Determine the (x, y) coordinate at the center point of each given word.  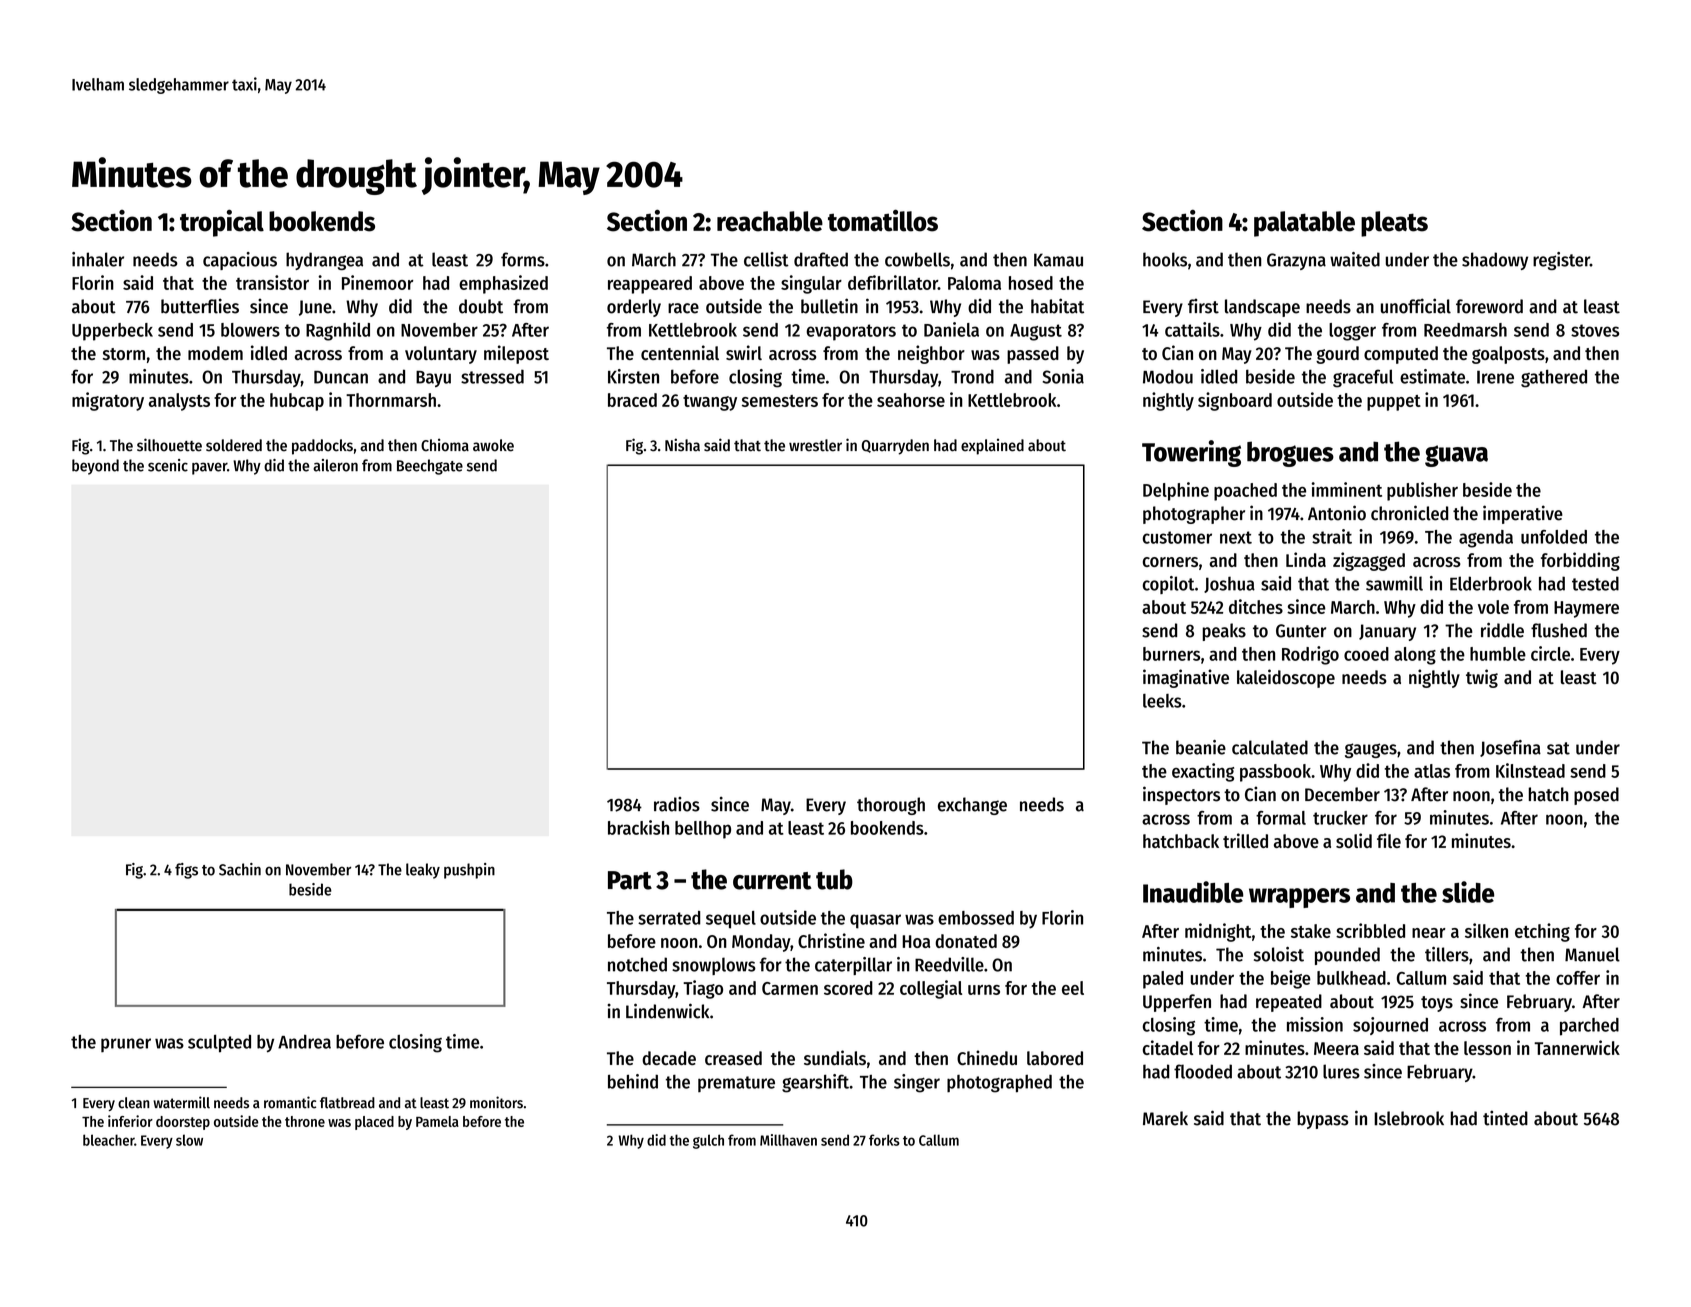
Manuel (1592, 954)
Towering (1191, 453)
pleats (1394, 224)
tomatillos (883, 220)
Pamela (437, 1121)
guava (1456, 456)
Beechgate (430, 467)
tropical (222, 223)
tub (834, 879)
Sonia (1063, 376)
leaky (423, 871)
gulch (708, 1141)
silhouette (169, 445)
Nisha (682, 445)
